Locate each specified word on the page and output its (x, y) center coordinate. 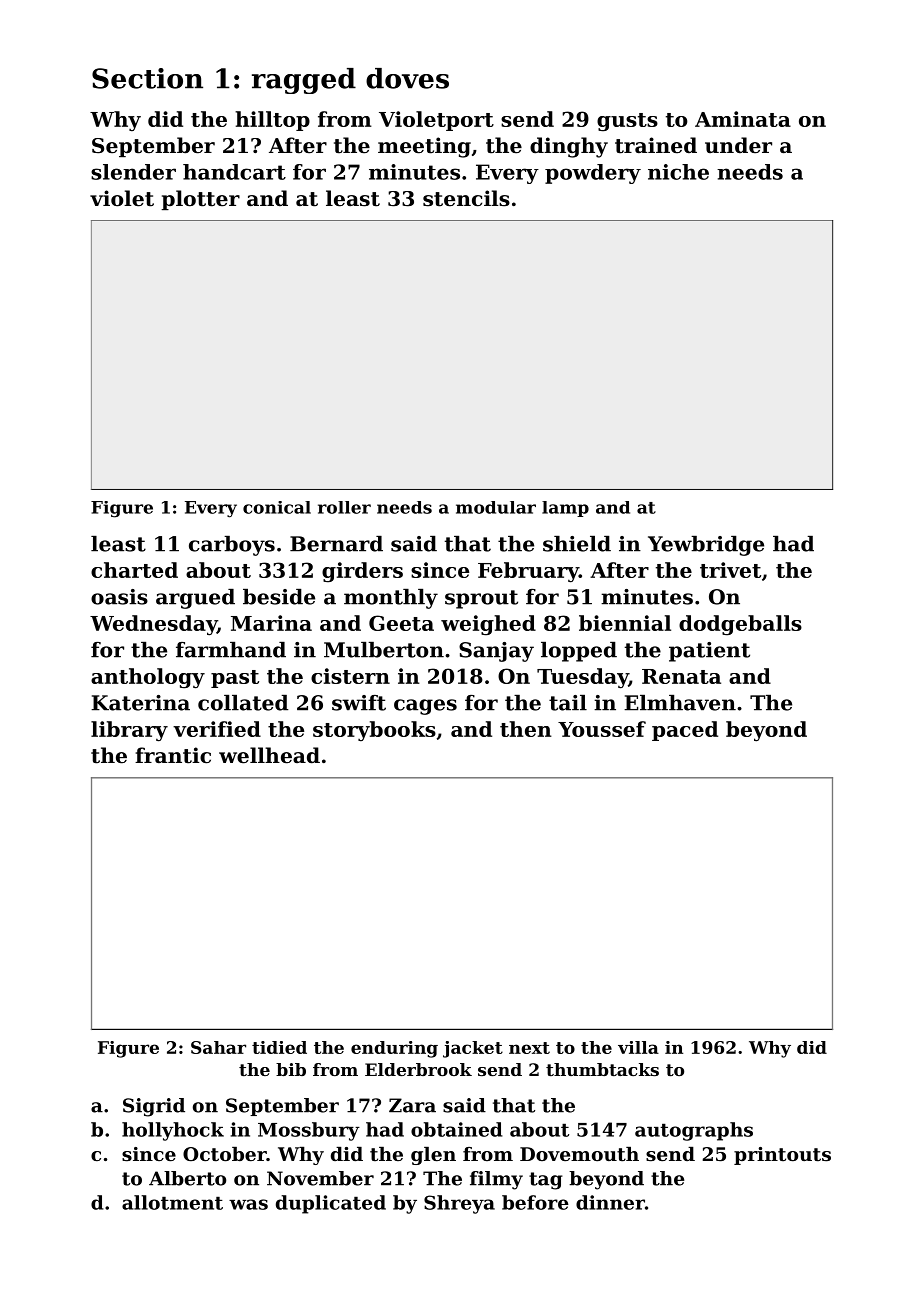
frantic (173, 755)
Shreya (459, 1204)
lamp (565, 509)
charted (134, 570)
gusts (627, 122)
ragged (304, 81)
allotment (172, 1202)
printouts (782, 1156)
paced (685, 731)
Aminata (743, 119)
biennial (625, 623)
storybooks (374, 731)
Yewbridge (706, 546)
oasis (119, 597)
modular (496, 507)
